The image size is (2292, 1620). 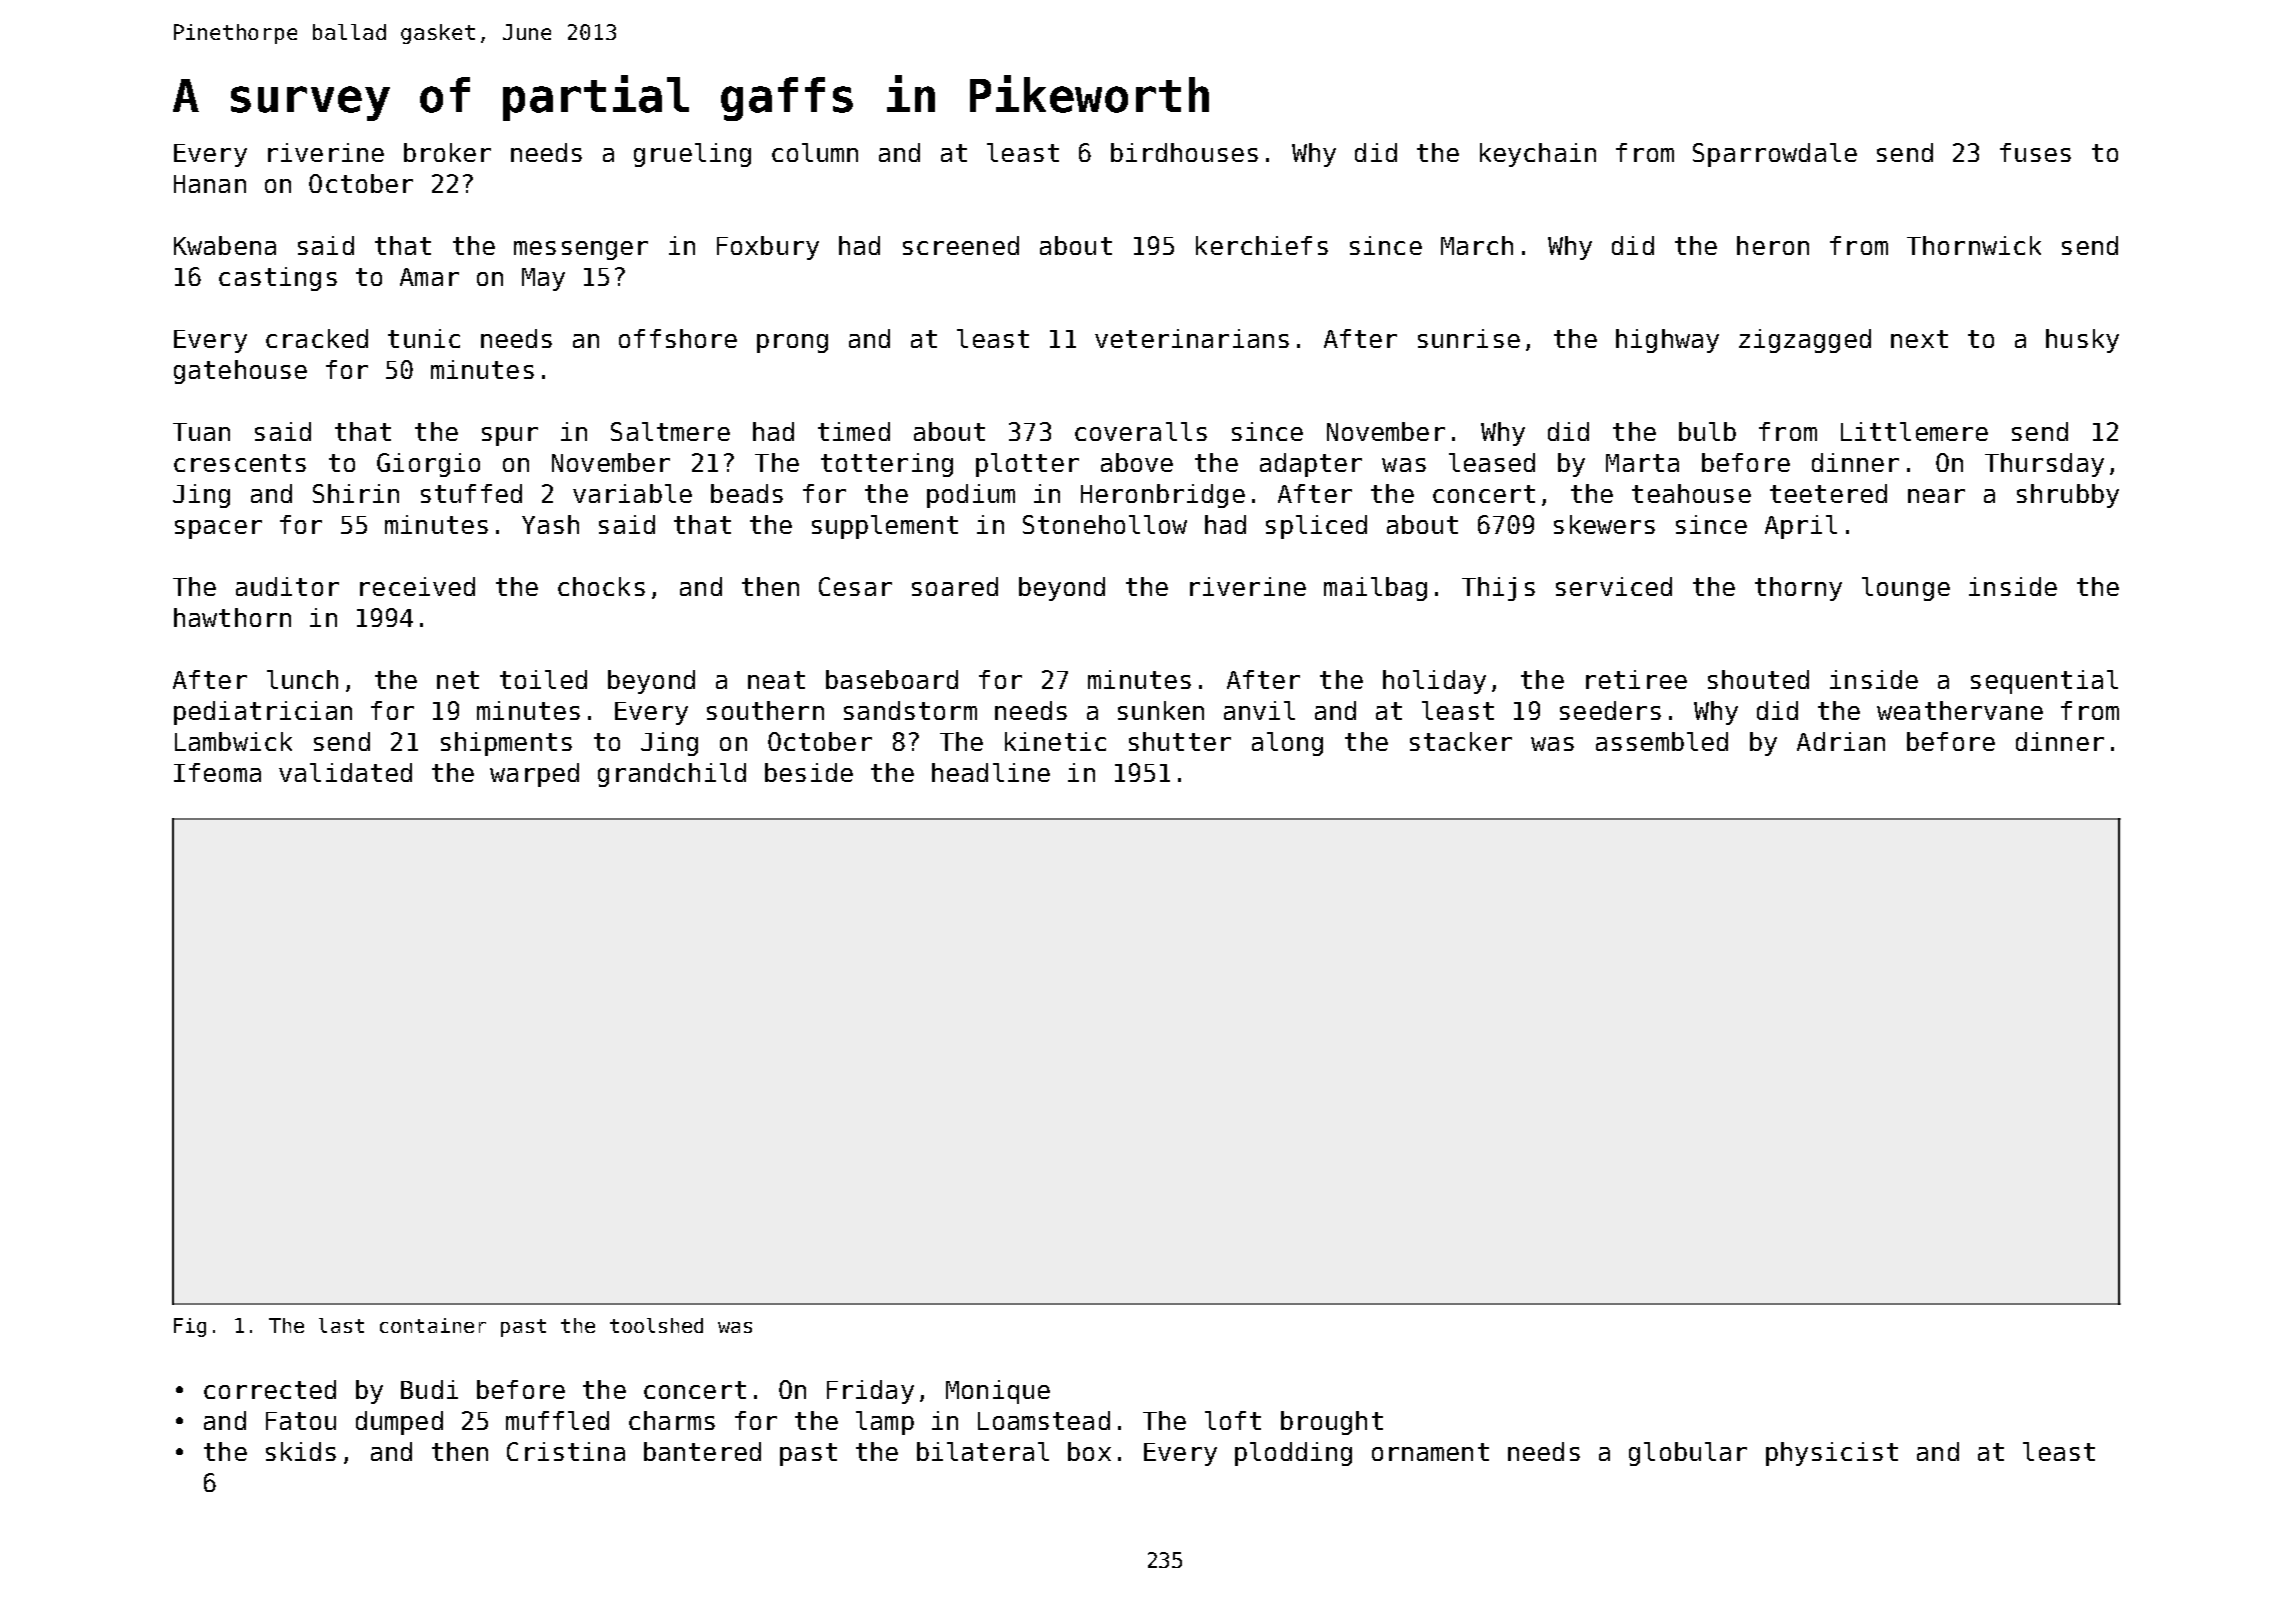 What do you see at coordinates (692, 155) in the page?
I see `grueling` at bounding box center [692, 155].
